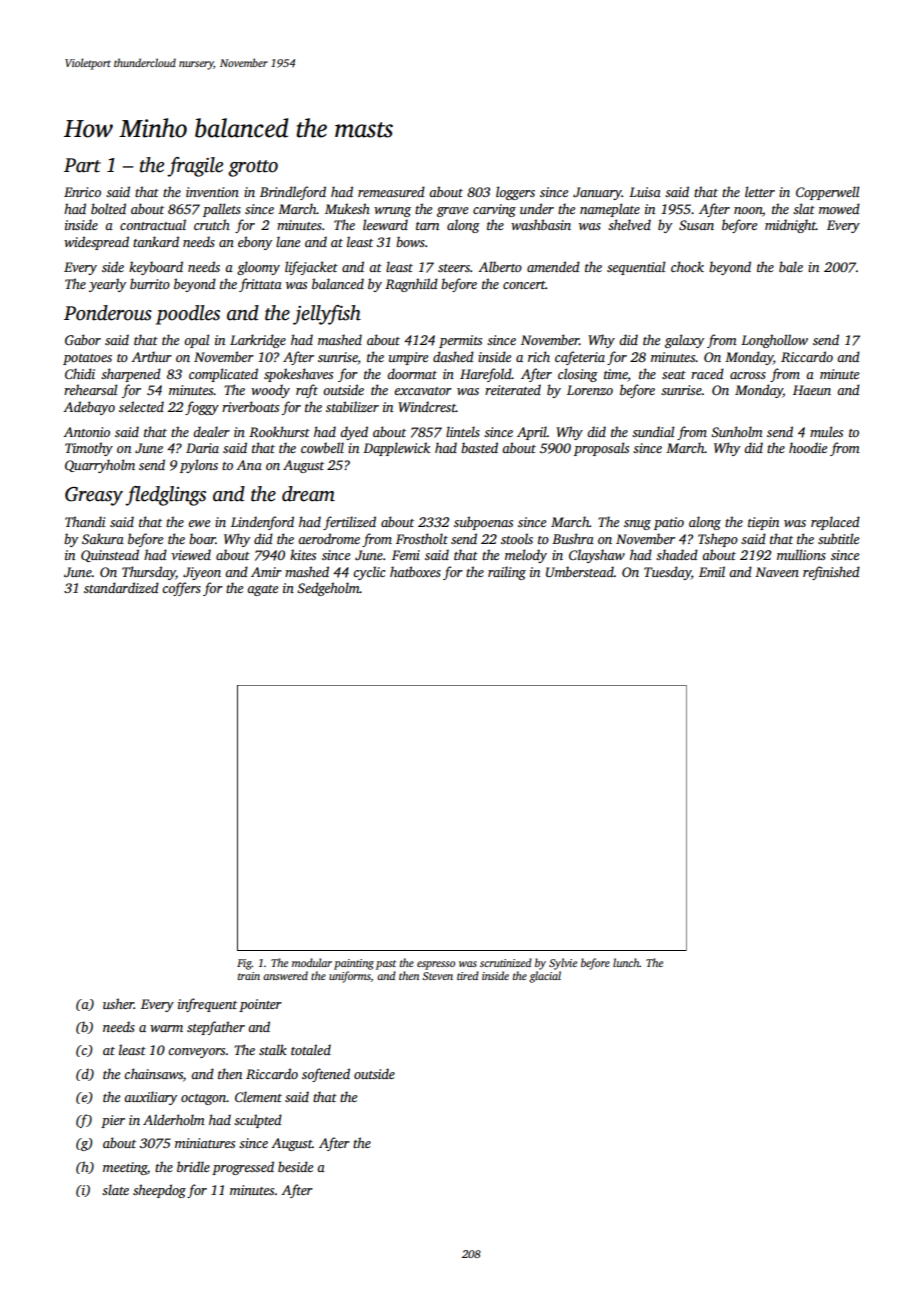  I want to click on Tuesday, so click(667, 573).
